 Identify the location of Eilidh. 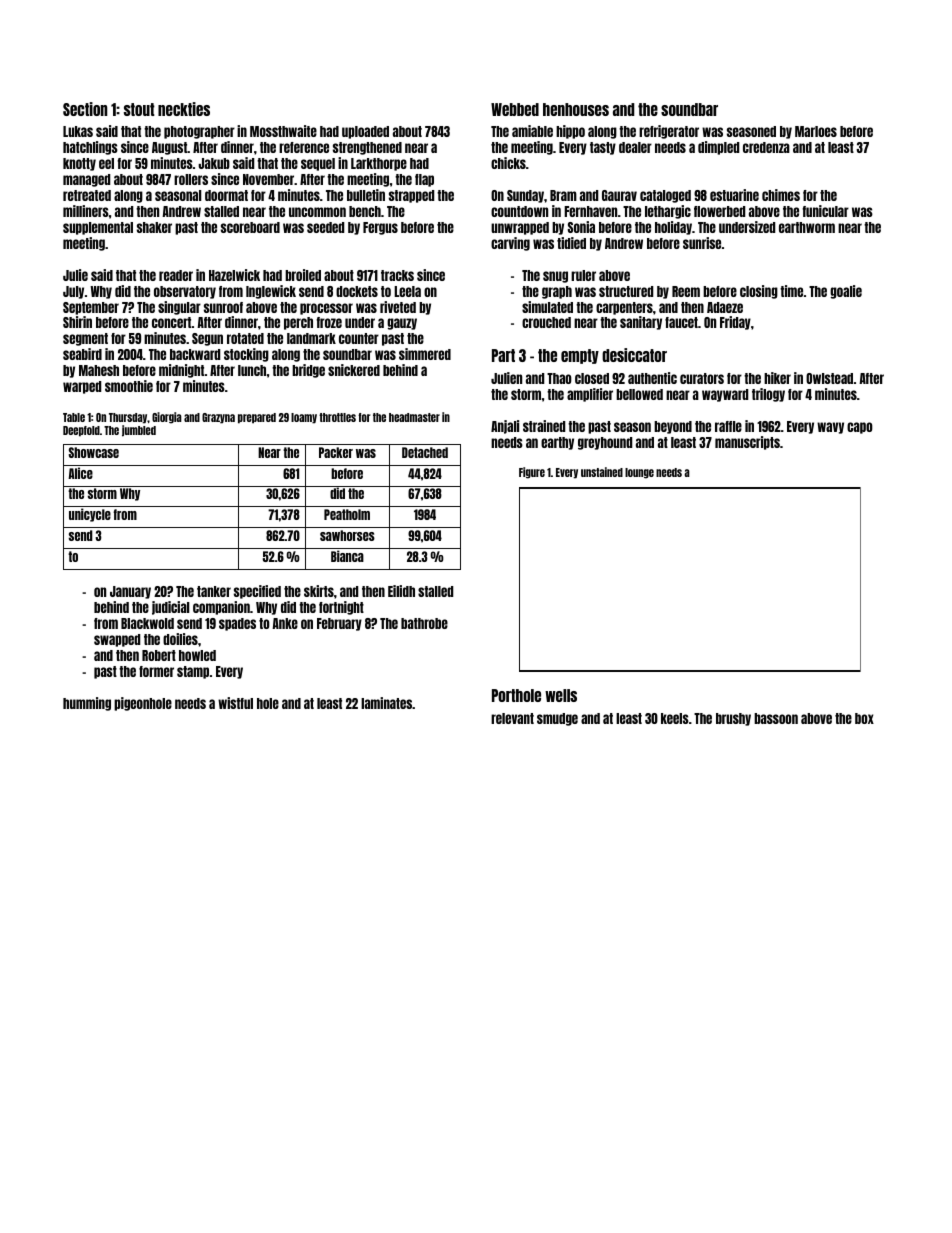
(401, 591).
